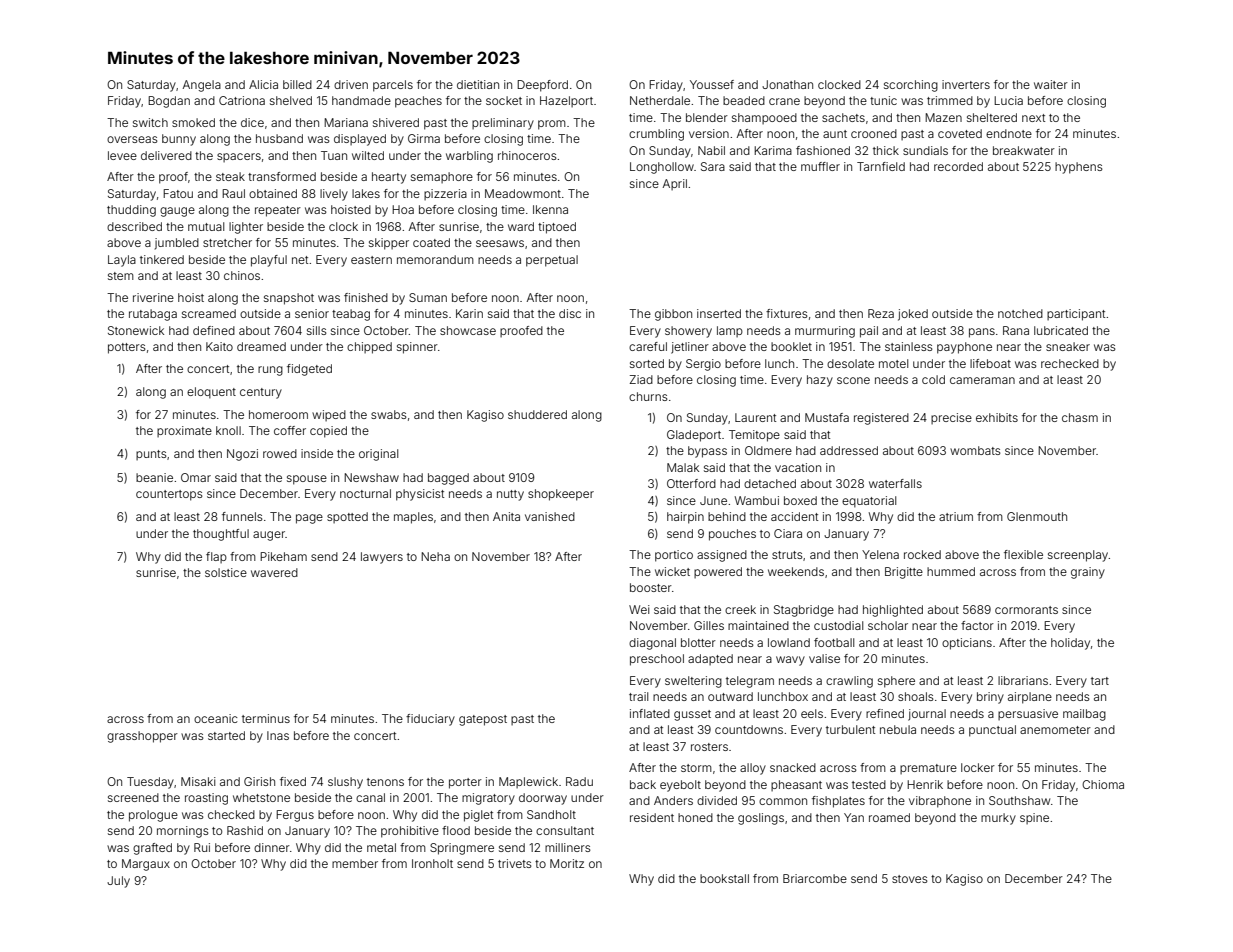 The image size is (1233, 952). I want to click on rutabaga, so click(153, 315).
